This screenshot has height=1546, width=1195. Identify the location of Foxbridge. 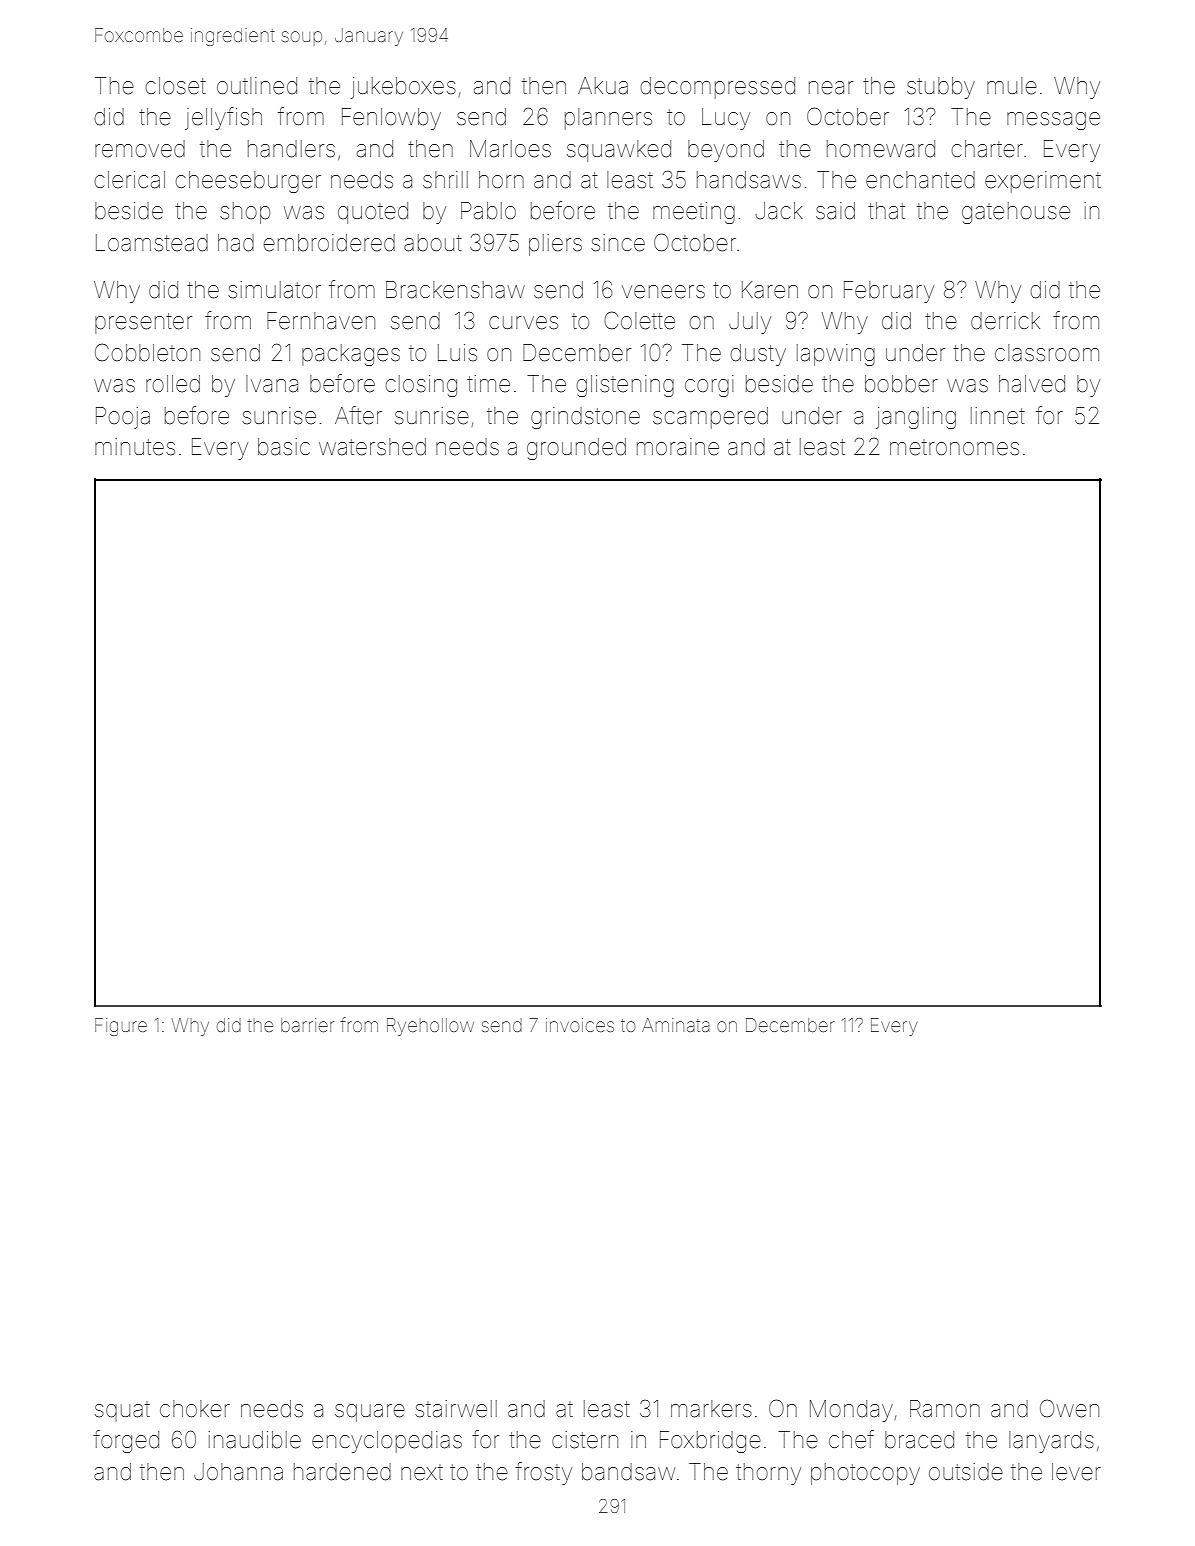
(710, 1442).
